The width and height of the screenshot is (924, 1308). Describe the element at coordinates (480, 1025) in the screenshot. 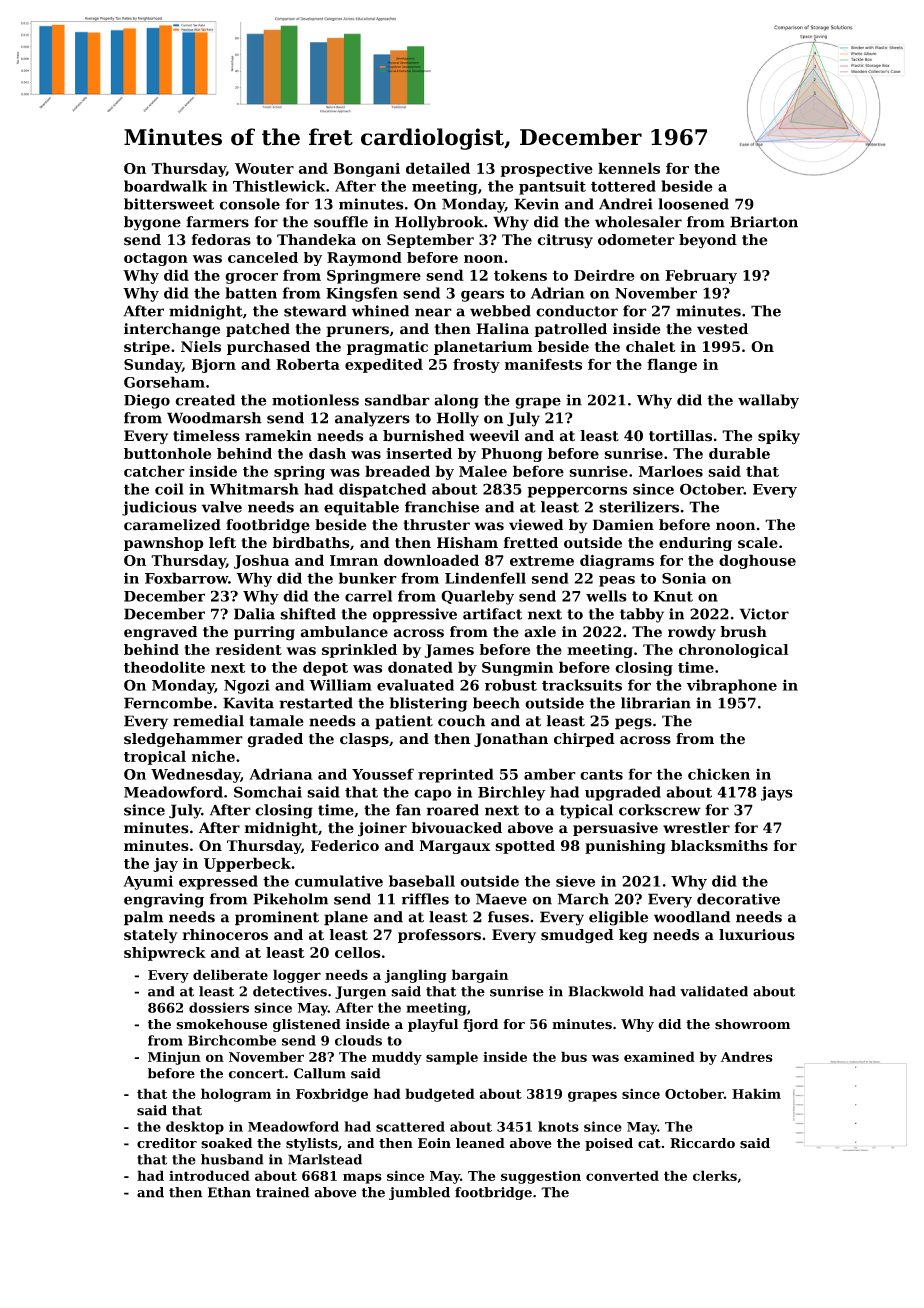

I see `fjord` at that location.
